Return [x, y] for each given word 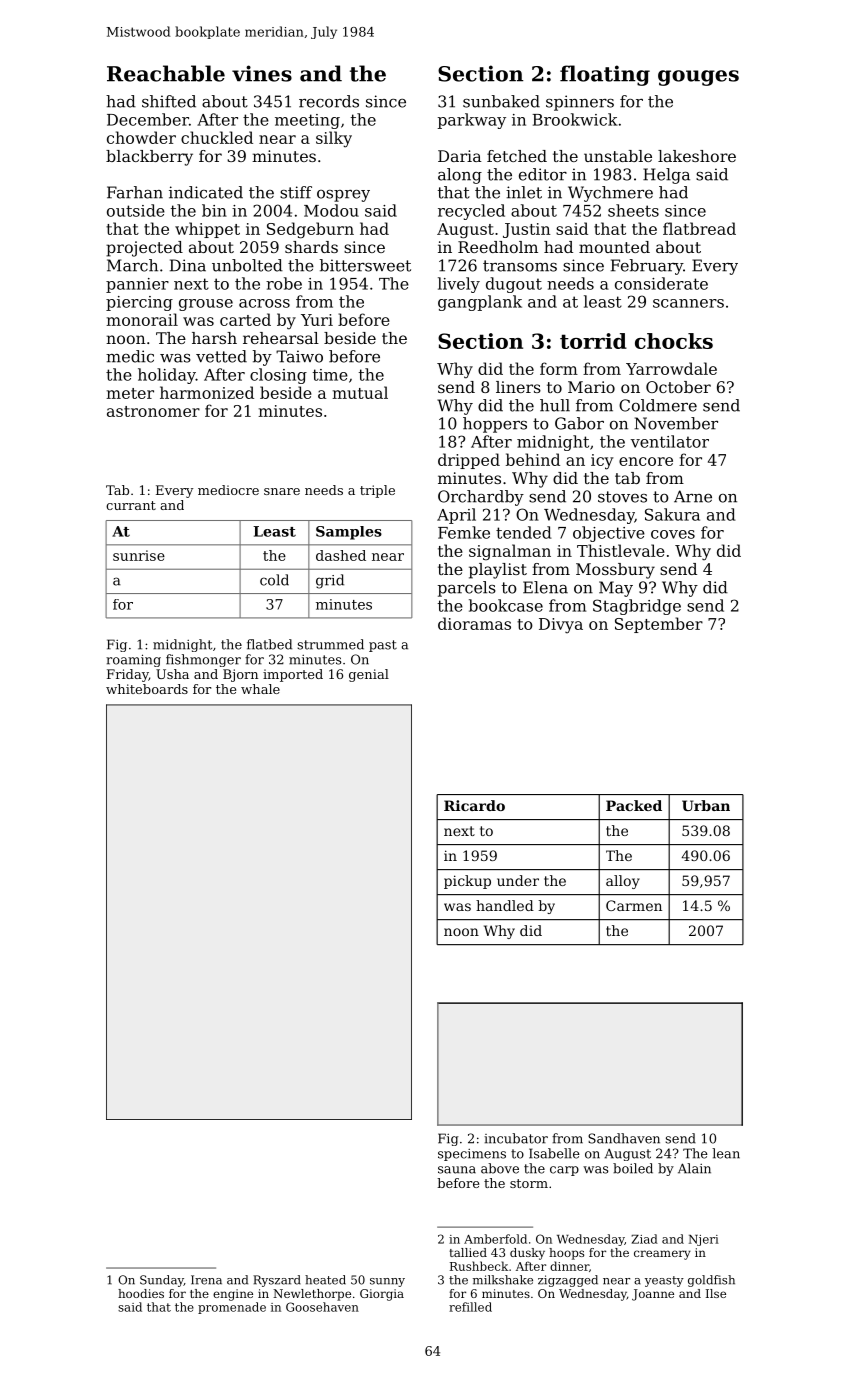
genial [369, 675]
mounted [614, 247]
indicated [206, 192]
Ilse [716, 1293]
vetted [221, 356]
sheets [633, 210]
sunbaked [501, 101]
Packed [634, 805]
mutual [360, 392]
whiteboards [147, 689]
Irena [206, 1280]
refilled [470, 1307]
